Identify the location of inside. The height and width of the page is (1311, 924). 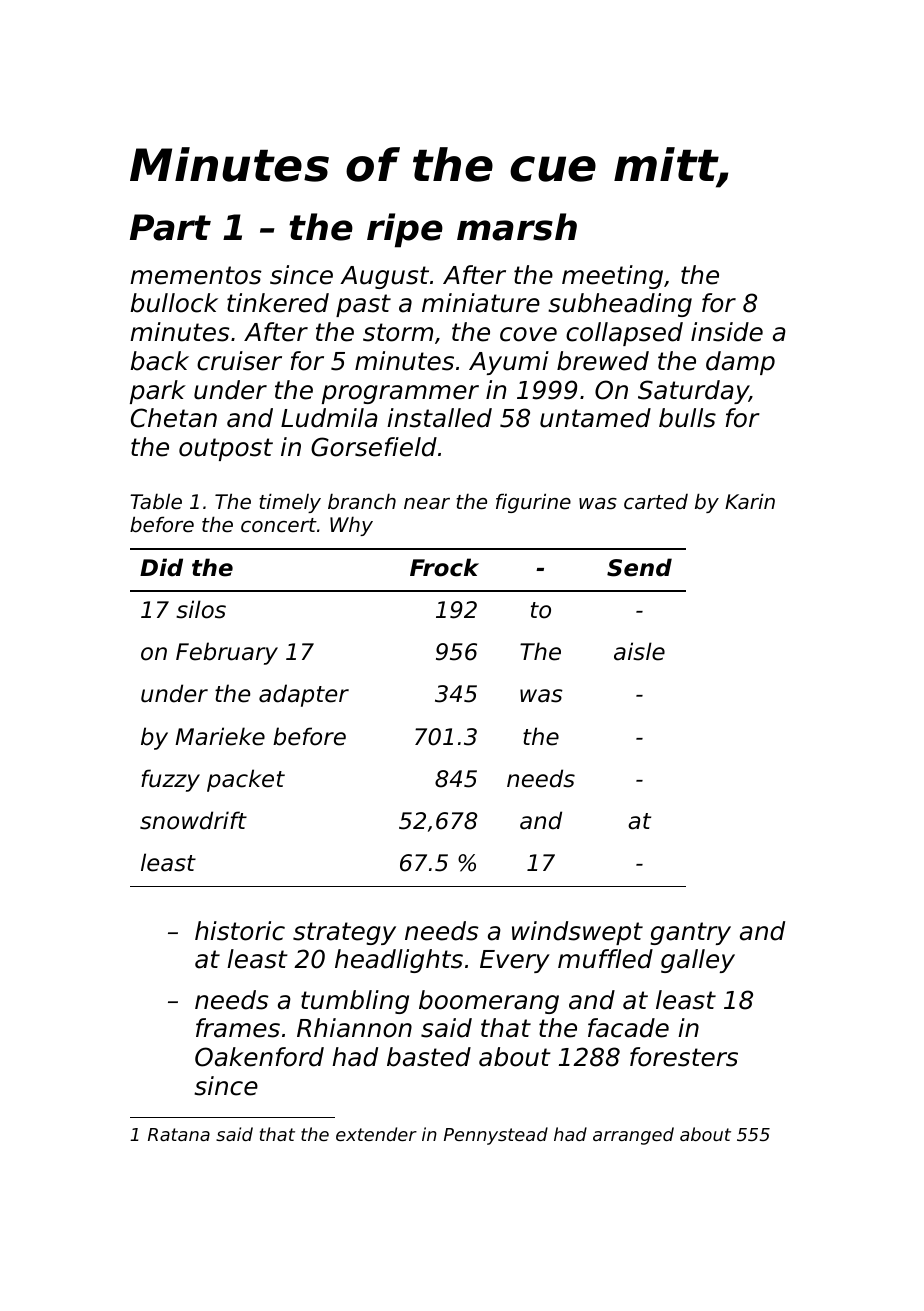
(727, 332).
